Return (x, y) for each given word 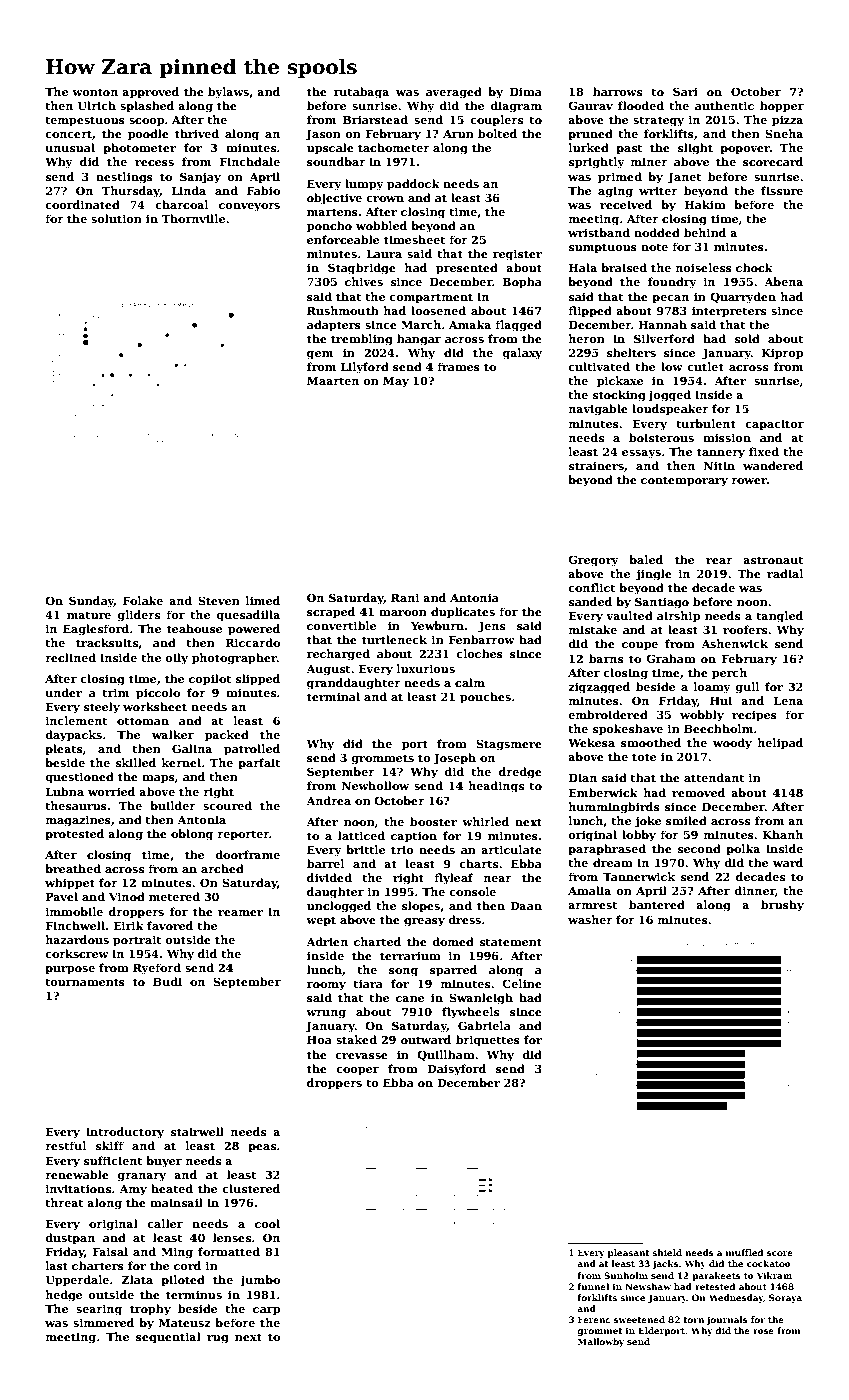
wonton (95, 92)
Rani (405, 597)
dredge (520, 773)
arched (222, 868)
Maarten (333, 381)
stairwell (197, 1131)
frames (458, 366)
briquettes (488, 1041)
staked (356, 1039)
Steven (219, 600)
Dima (526, 92)
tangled (779, 617)
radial (785, 573)
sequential (168, 1338)
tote (644, 757)
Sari (685, 91)
